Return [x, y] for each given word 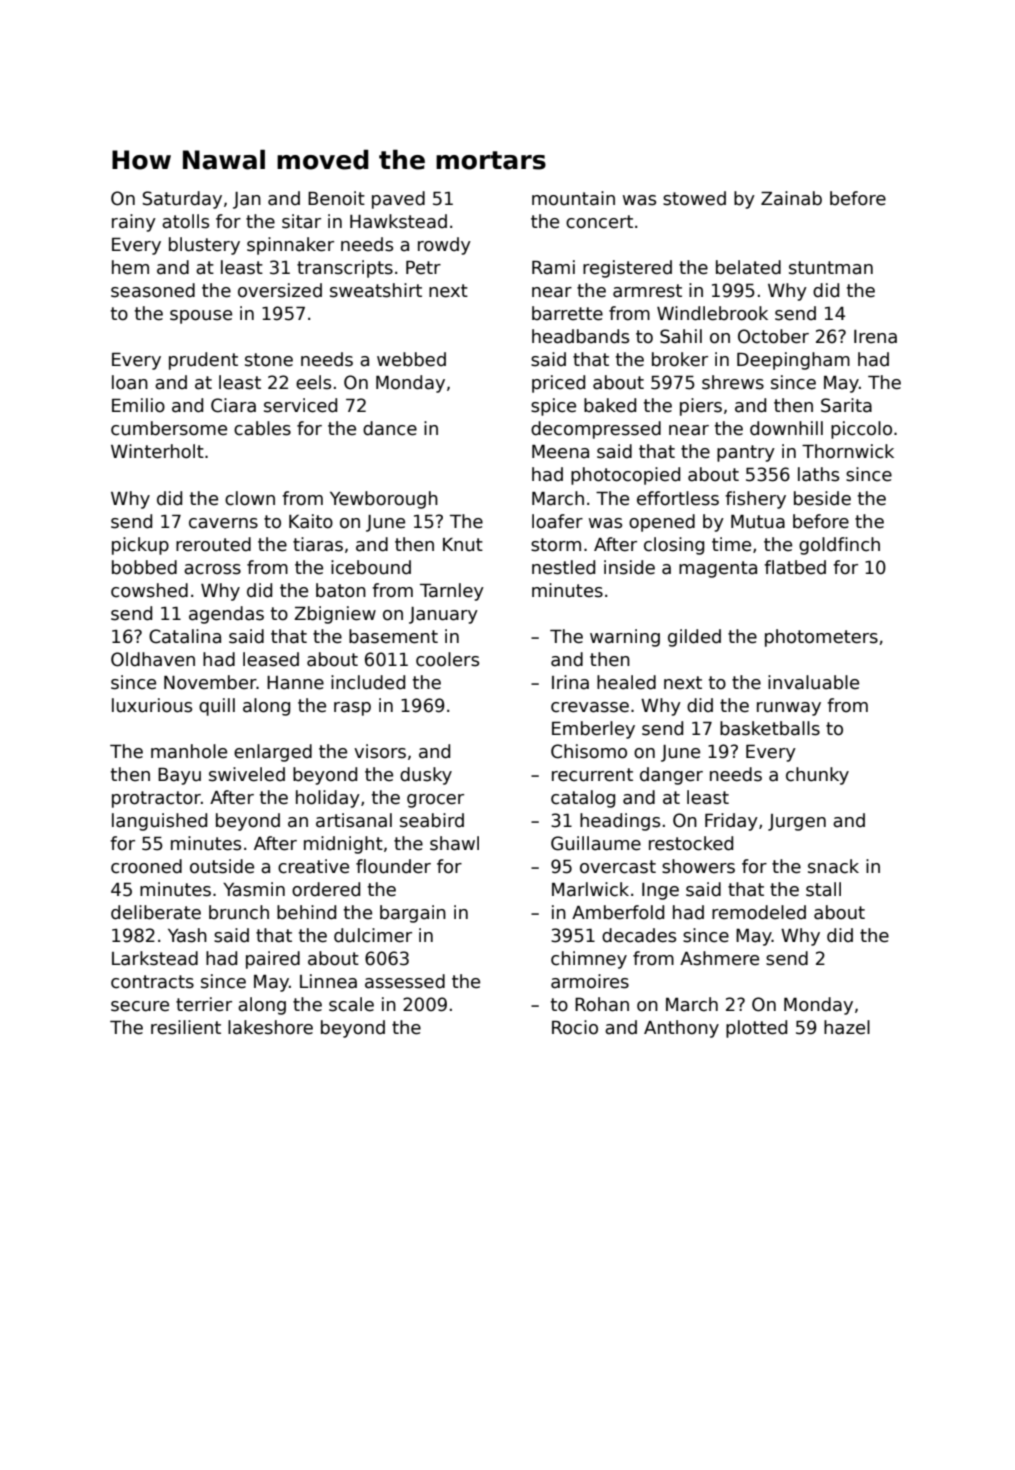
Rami [553, 267]
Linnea [328, 981]
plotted [756, 1029]
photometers [821, 638]
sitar [301, 221]
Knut [463, 545]
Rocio [575, 1027]
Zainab [791, 198]
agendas [226, 615]
